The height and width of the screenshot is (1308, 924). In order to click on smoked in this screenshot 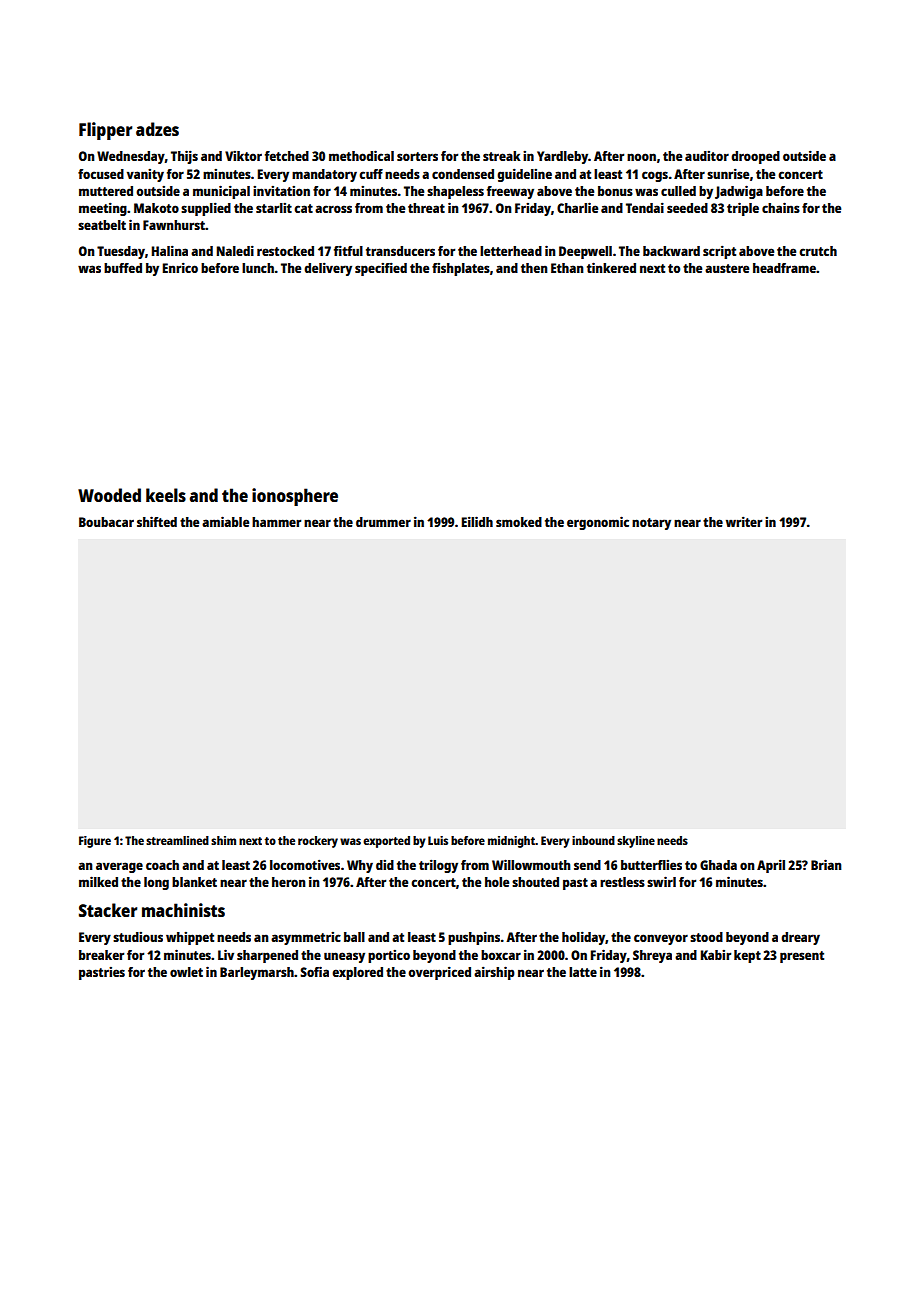, I will do `click(519, 522)`.
